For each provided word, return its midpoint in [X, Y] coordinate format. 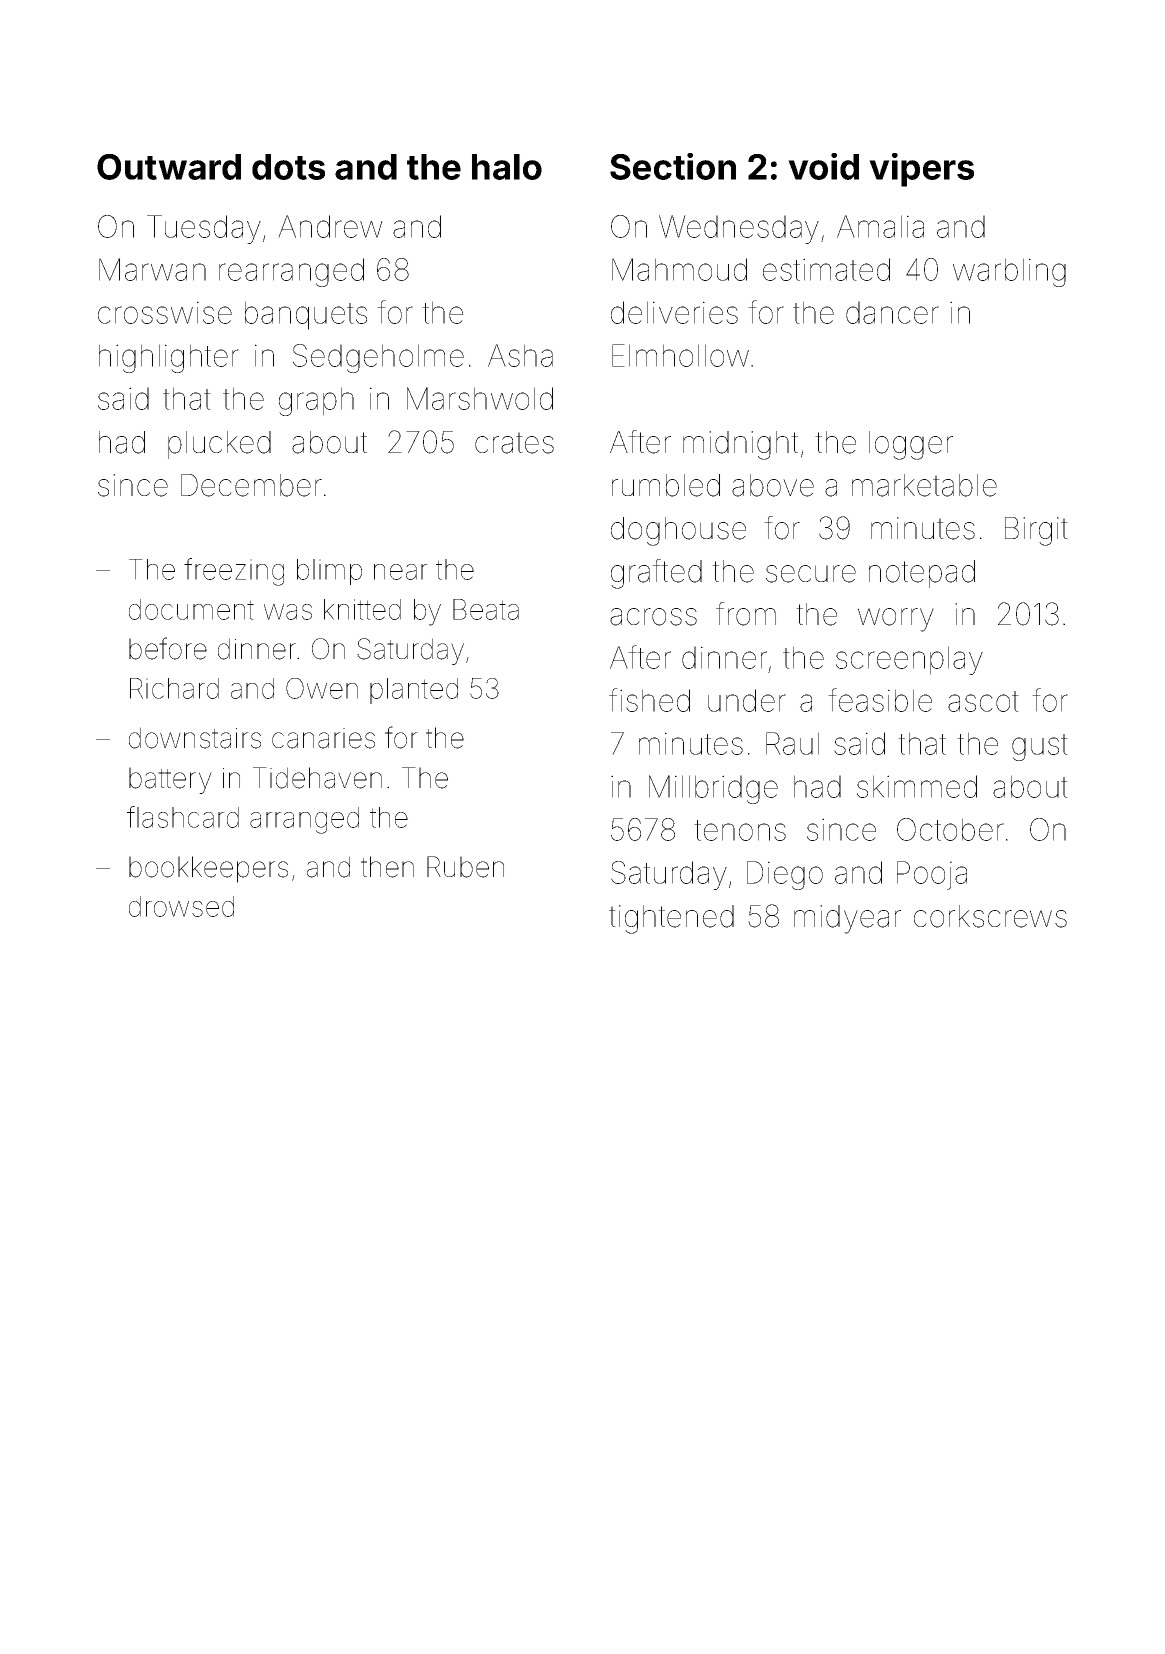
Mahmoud [679, 269]
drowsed [181, 906]
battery [170, 780]
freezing [234, 572]
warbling [1009, 272]
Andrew [330, 226]
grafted [656, 574]
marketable [924, 485]
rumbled [666, 485]
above [773, 485]
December [251, 485]
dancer [892, 312]
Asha [520, 355]
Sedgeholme [378, 358]
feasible [880, 700]
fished [649, 700]
